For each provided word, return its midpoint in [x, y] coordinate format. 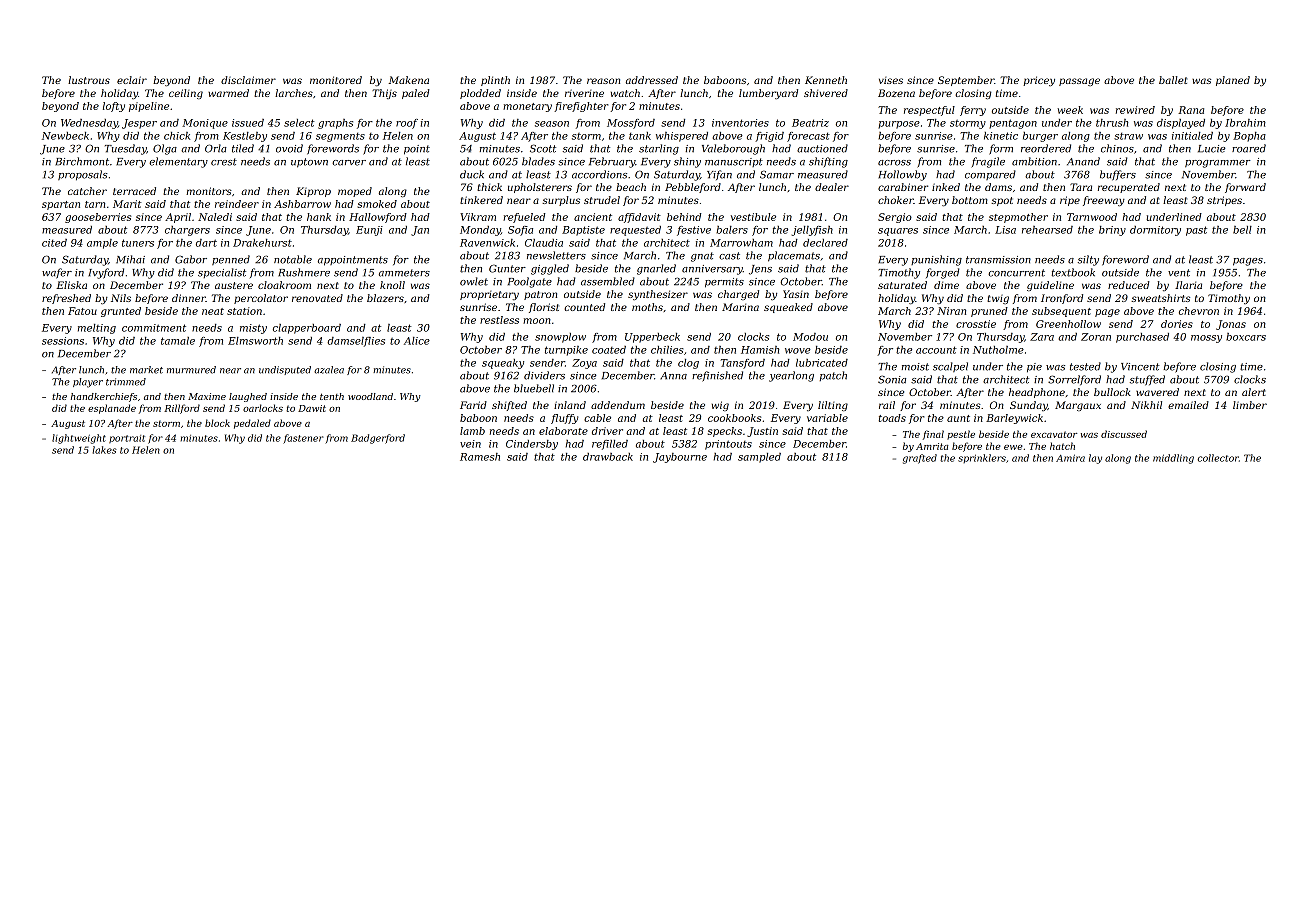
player [88, 383]
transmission [998, 260]
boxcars [1246, 337]
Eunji [369, 231]
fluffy [564, 419]
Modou [810, 337]
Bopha [1249, 137]
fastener [303, 439]
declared [825, 243]
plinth [495, 81]
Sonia [892, 379]
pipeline [149, 107]
